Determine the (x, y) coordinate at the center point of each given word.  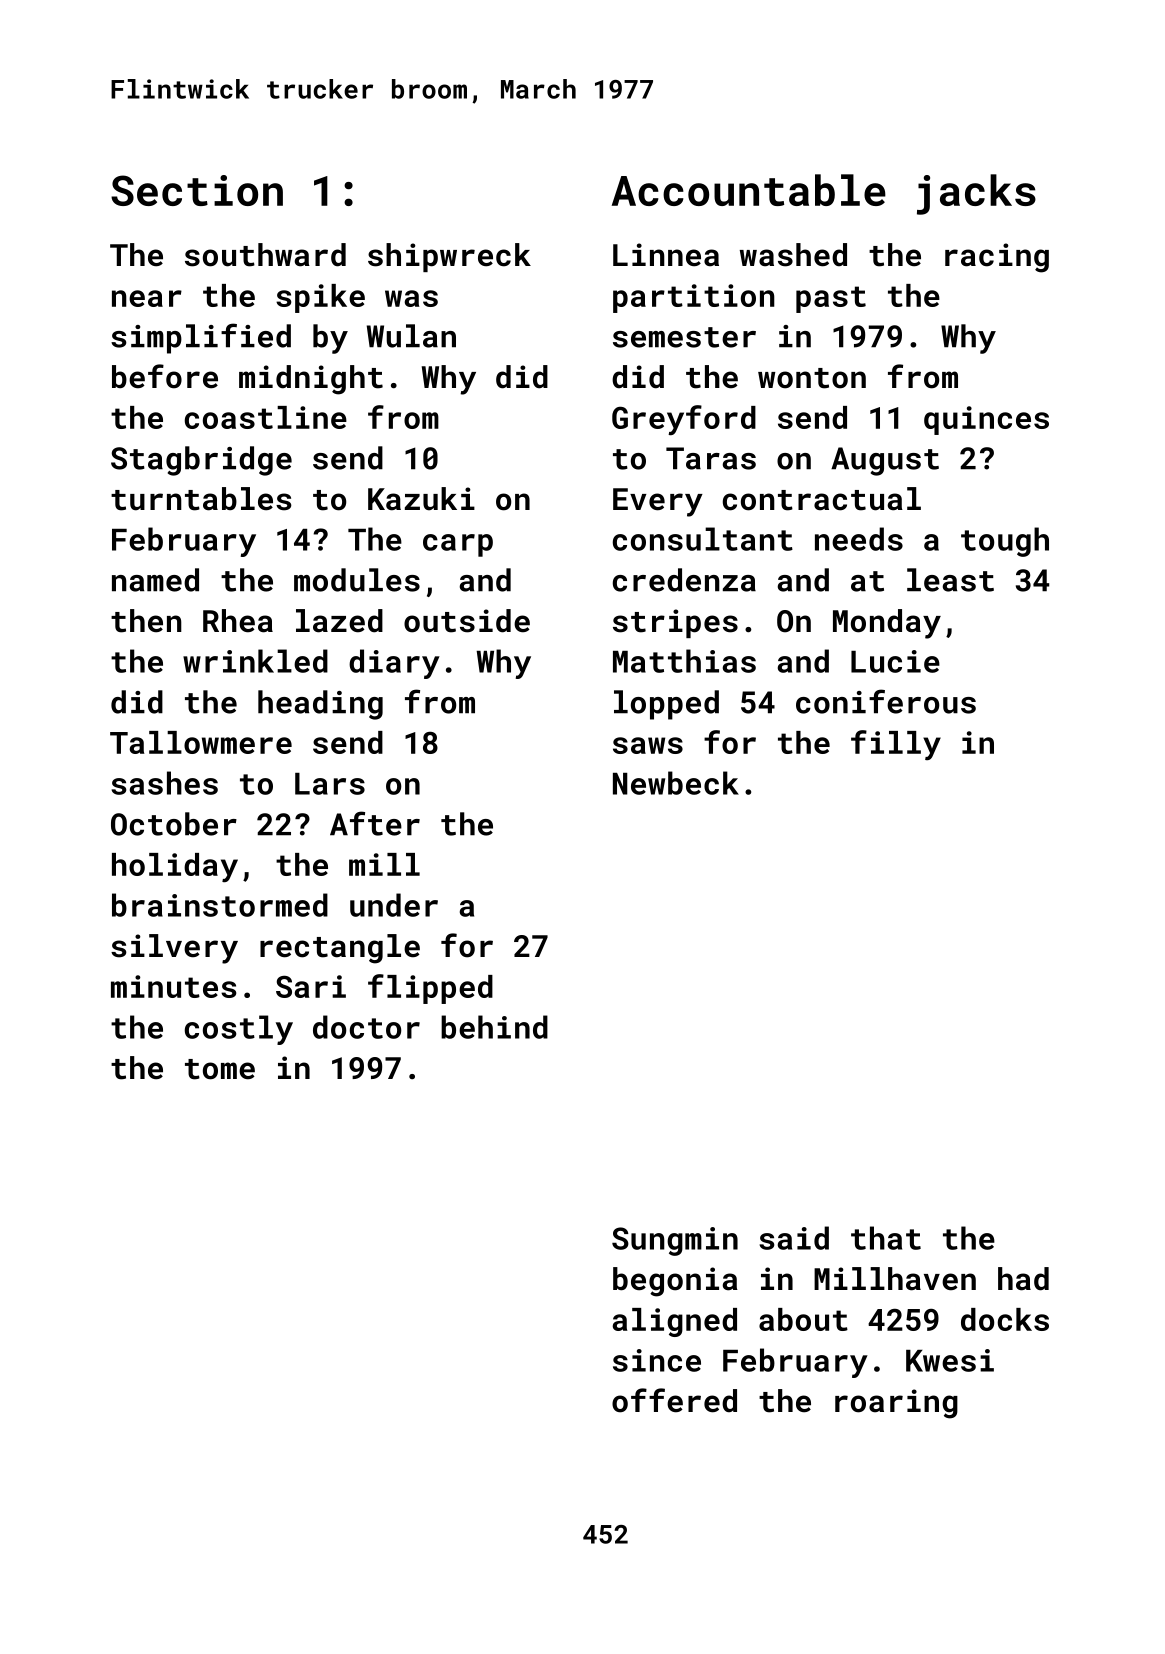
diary (394, 664)
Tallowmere (201, 742)
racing (997, 258)
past (831, 299)
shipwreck (449, 257)
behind (494, 1027)
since (657, 1360)
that (886, 1238)
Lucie (895, 661)
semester (684, 337)
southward (265, 255)
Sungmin (675, 1241)
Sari (311, 986)
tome (220, 1069)
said (794, 1238)
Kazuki (421, 499)
